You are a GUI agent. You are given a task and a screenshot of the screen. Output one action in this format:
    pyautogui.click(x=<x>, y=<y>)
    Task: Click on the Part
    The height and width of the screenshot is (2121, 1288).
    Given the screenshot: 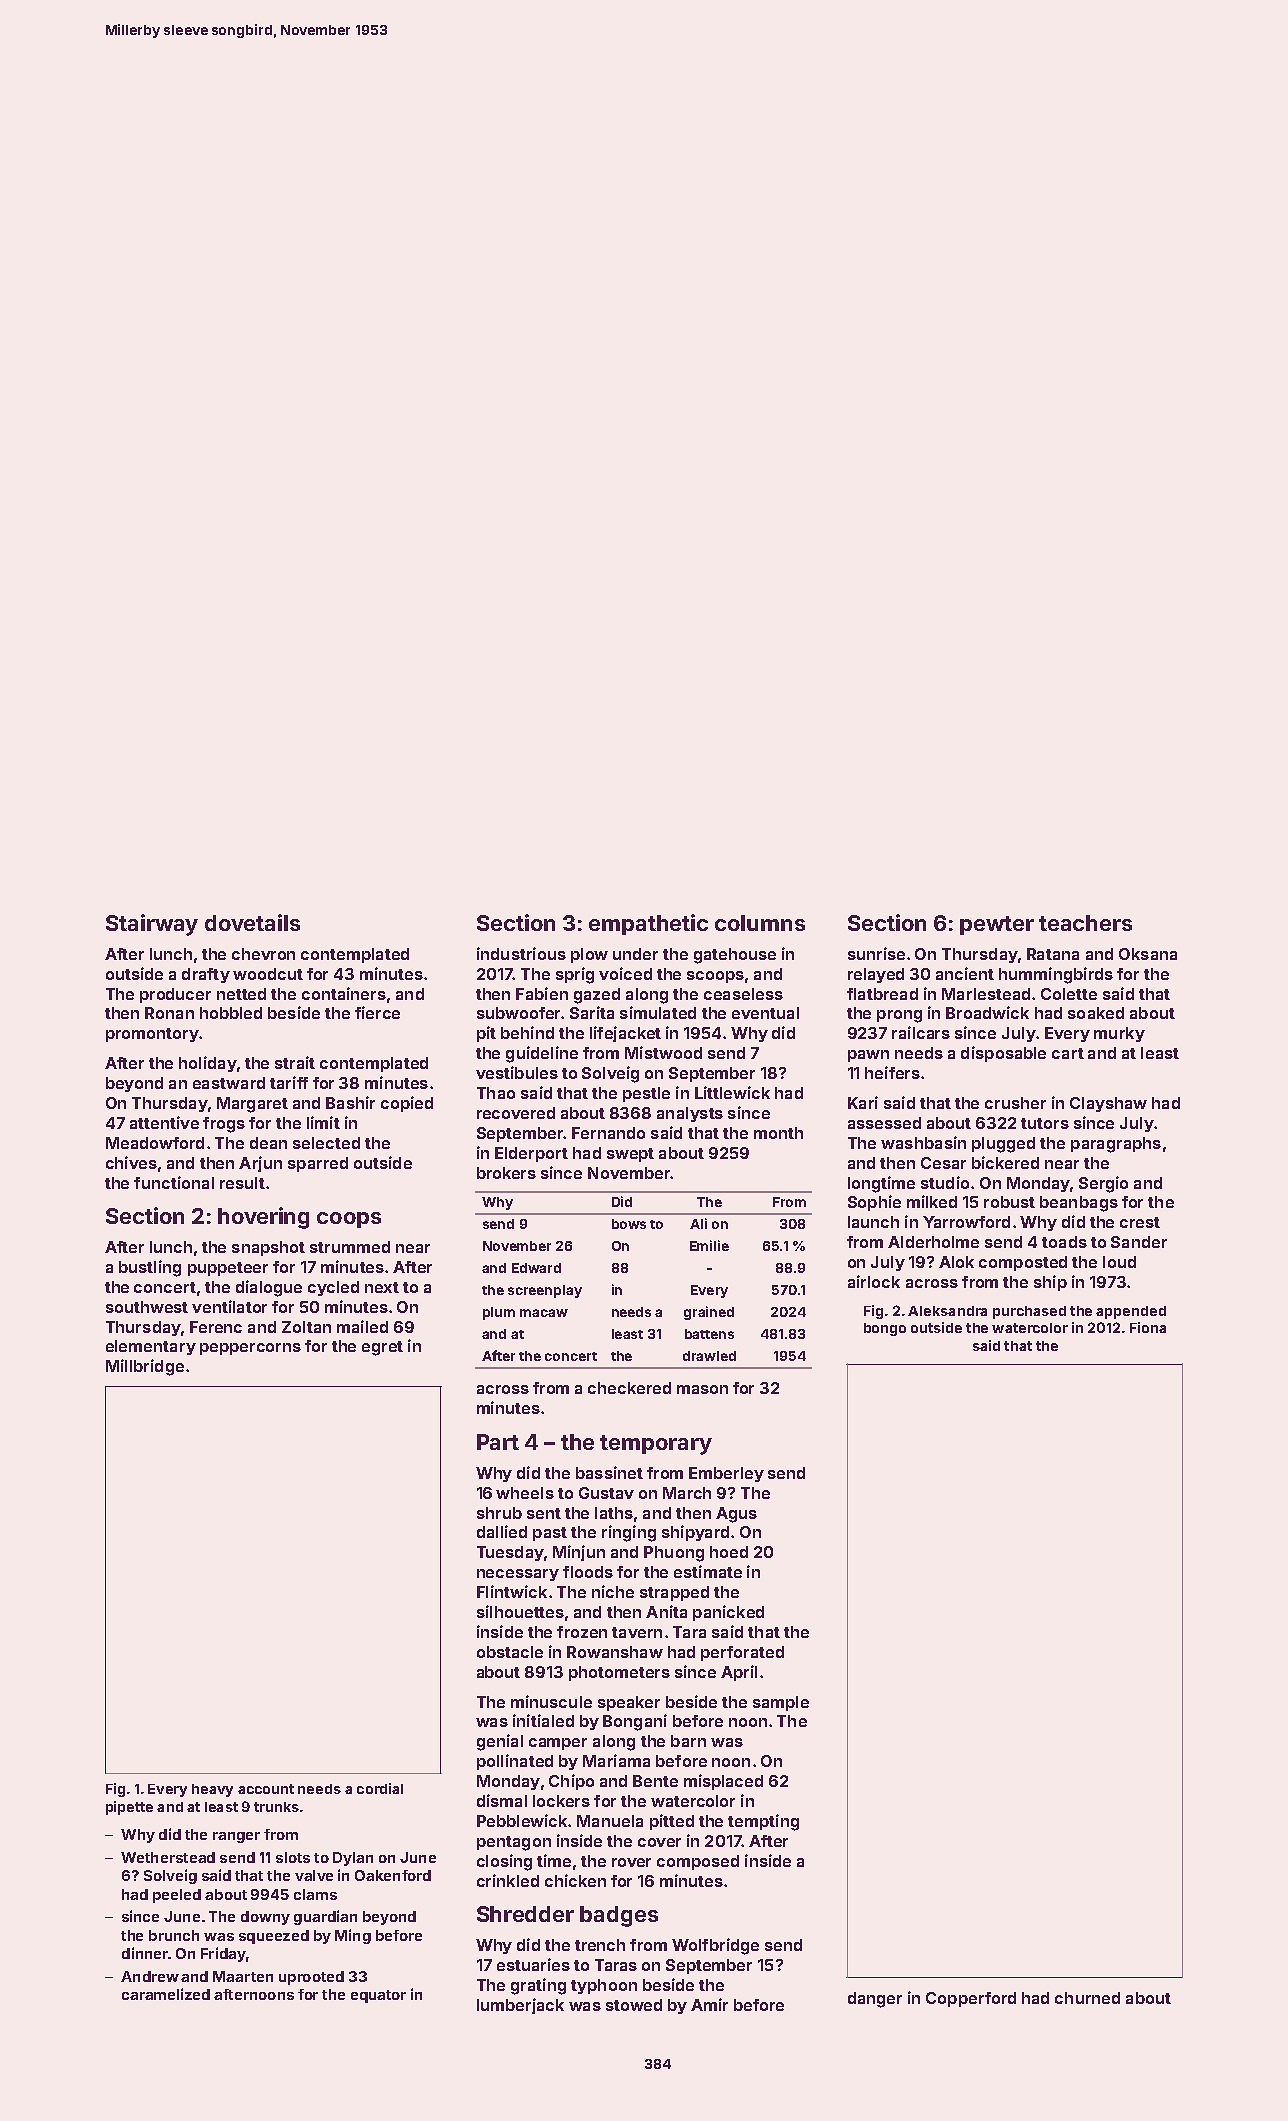 What is the action you would take?
    pyautogui.click(x=498, y=1442)
